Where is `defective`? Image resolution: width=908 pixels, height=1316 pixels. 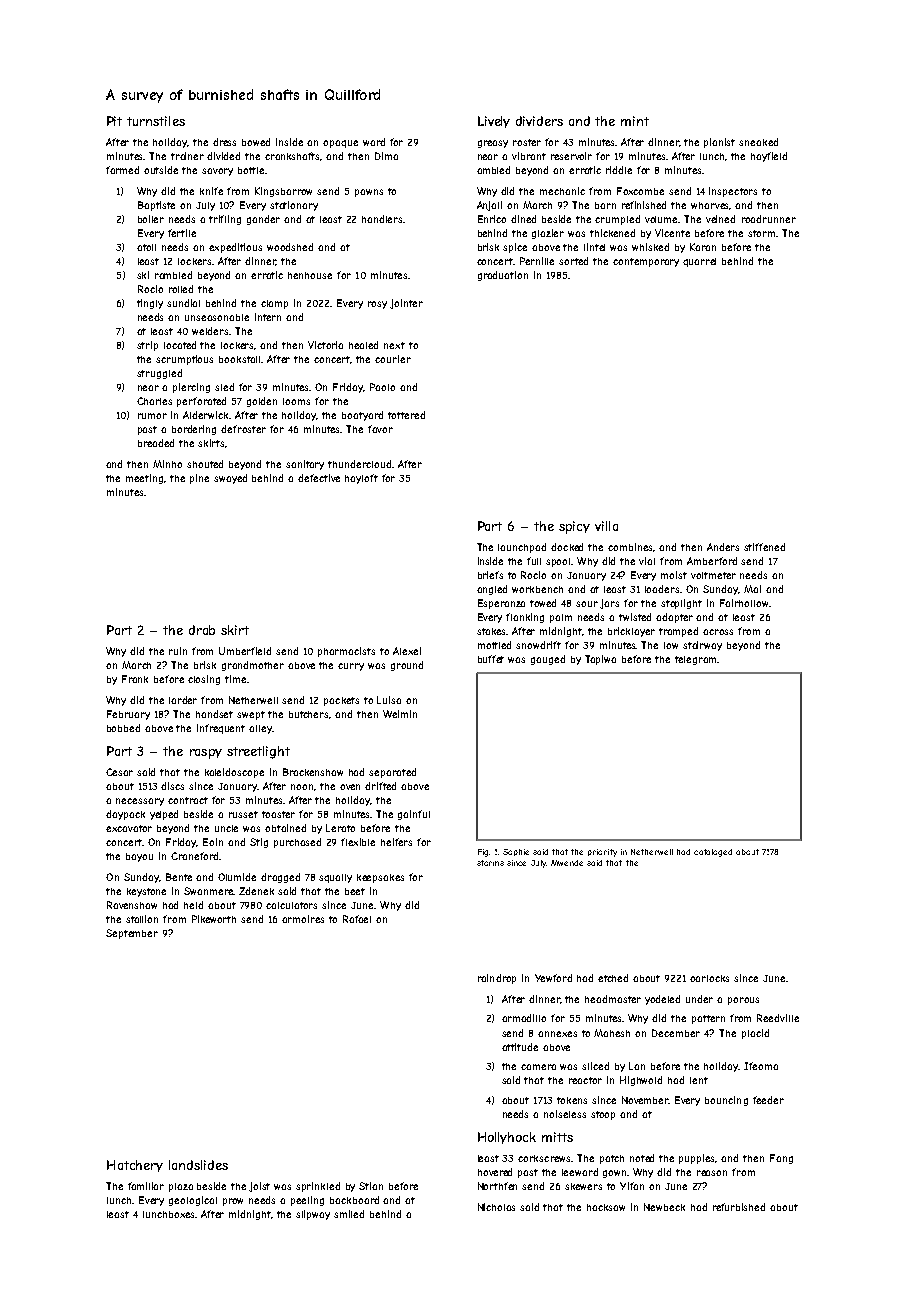
defective is located at coordinates (319, 478).
